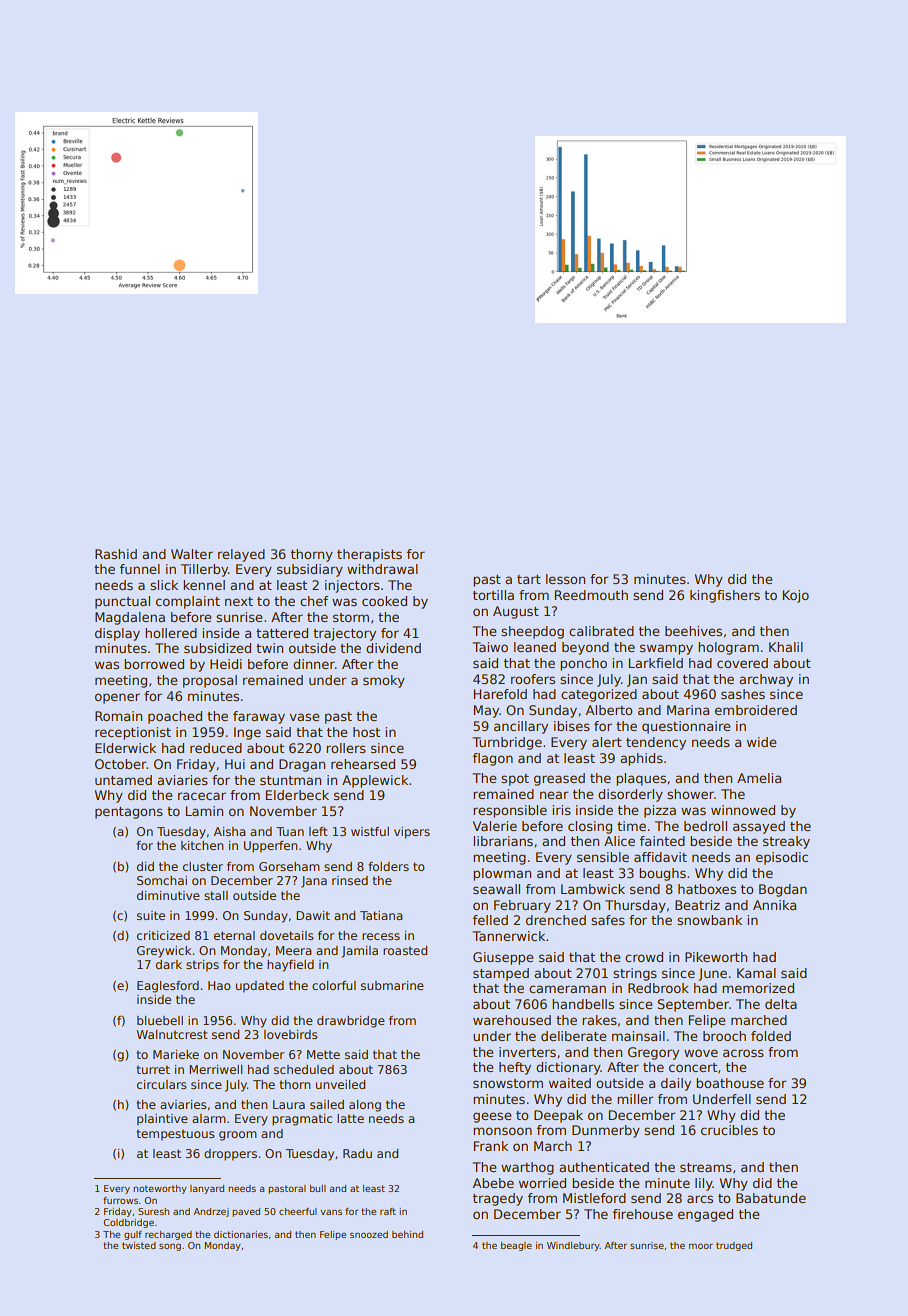  Describe the element at coordinates (290, 1034) in the image. I see `lovebirds` at that location.
